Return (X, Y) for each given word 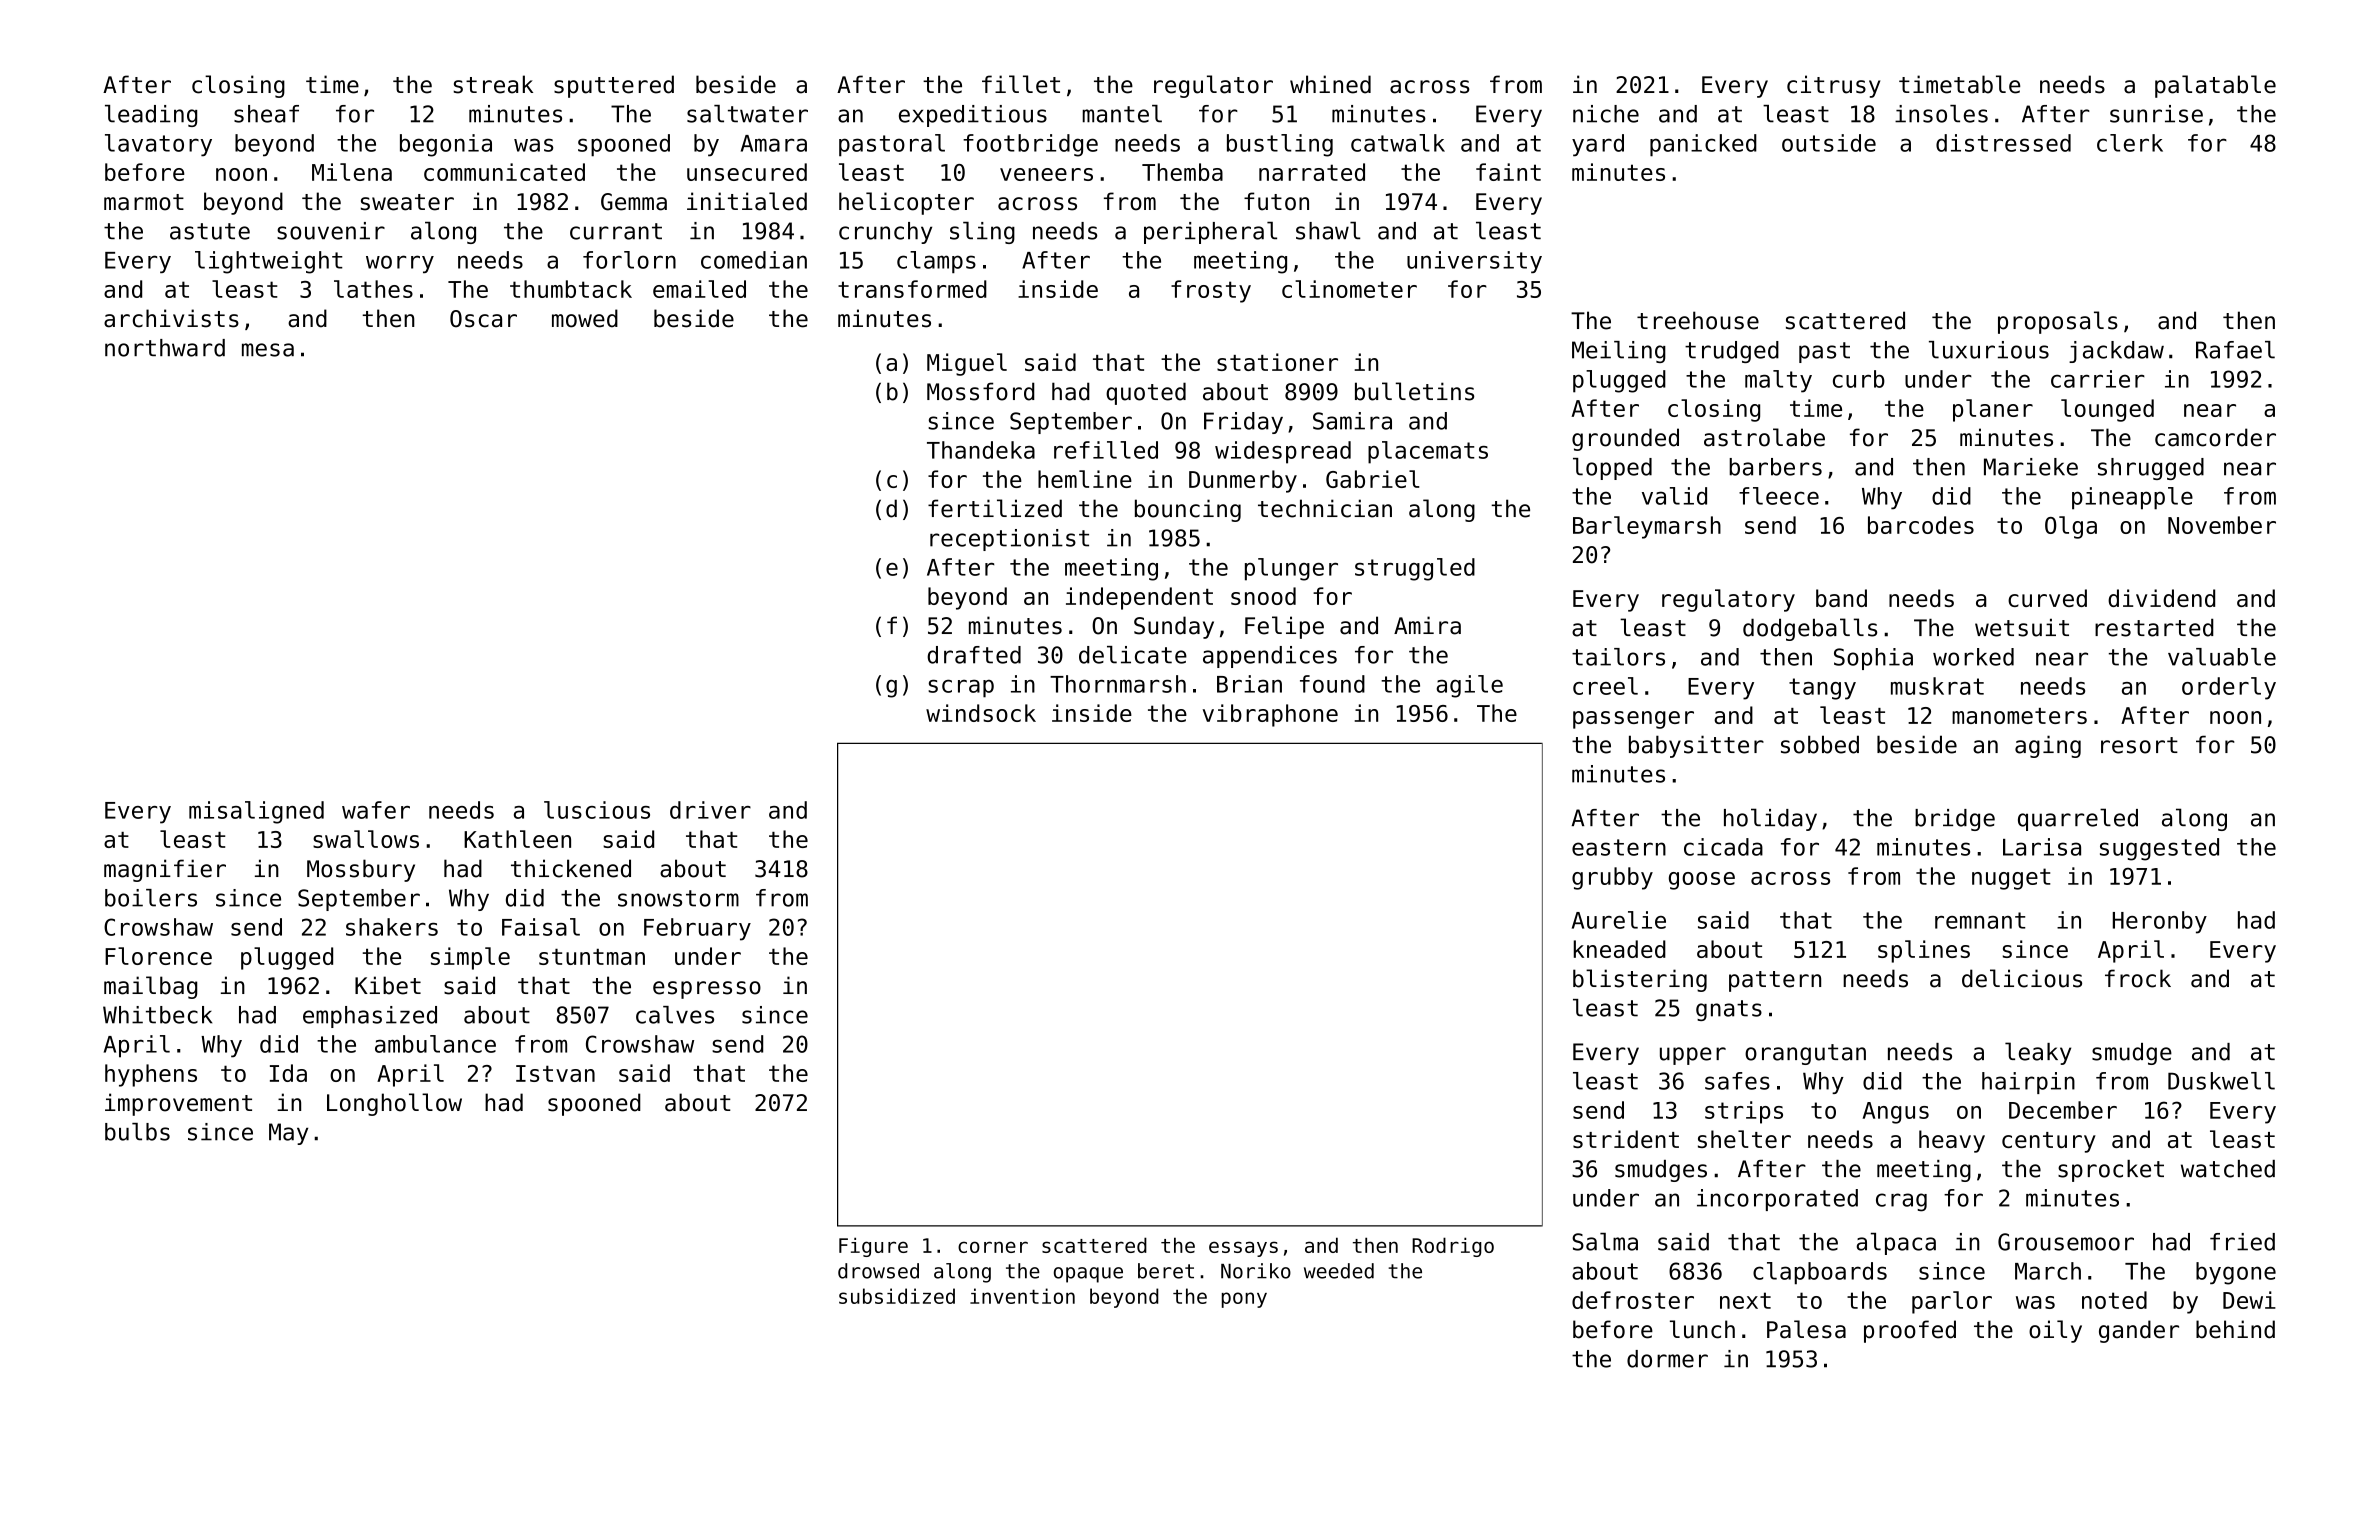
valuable (2222, 657)
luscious (597, 810)
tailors (1618, 657)
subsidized (897, 1296)
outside (1829, 143)
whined (1330, 84)
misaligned (256, 812)
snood (1263, 596)
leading (151, 116)
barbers (1775, 467)
